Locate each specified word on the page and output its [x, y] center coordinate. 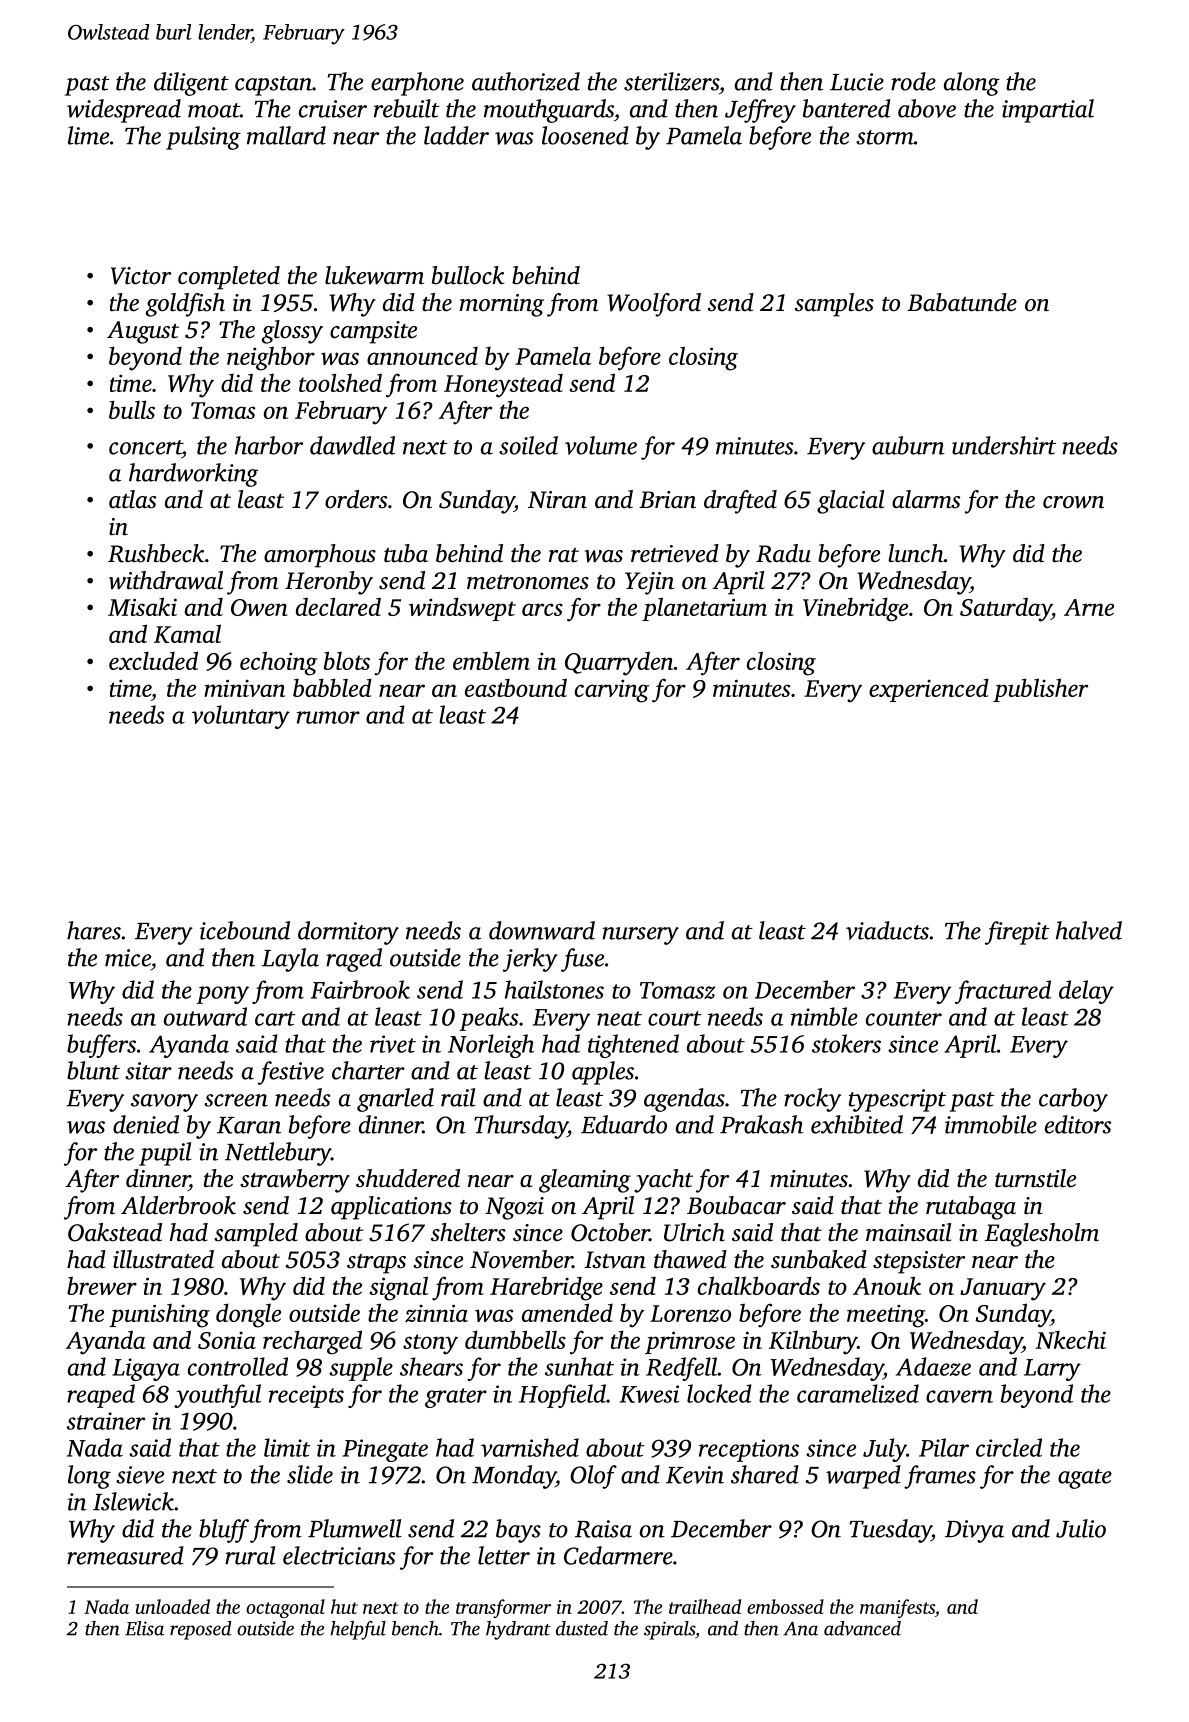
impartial [1048, 111]
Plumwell [355, 1528]
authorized [526, 81]
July [885, 1450]
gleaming [585, 1181]
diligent [191, 84]
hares [94, 930]
